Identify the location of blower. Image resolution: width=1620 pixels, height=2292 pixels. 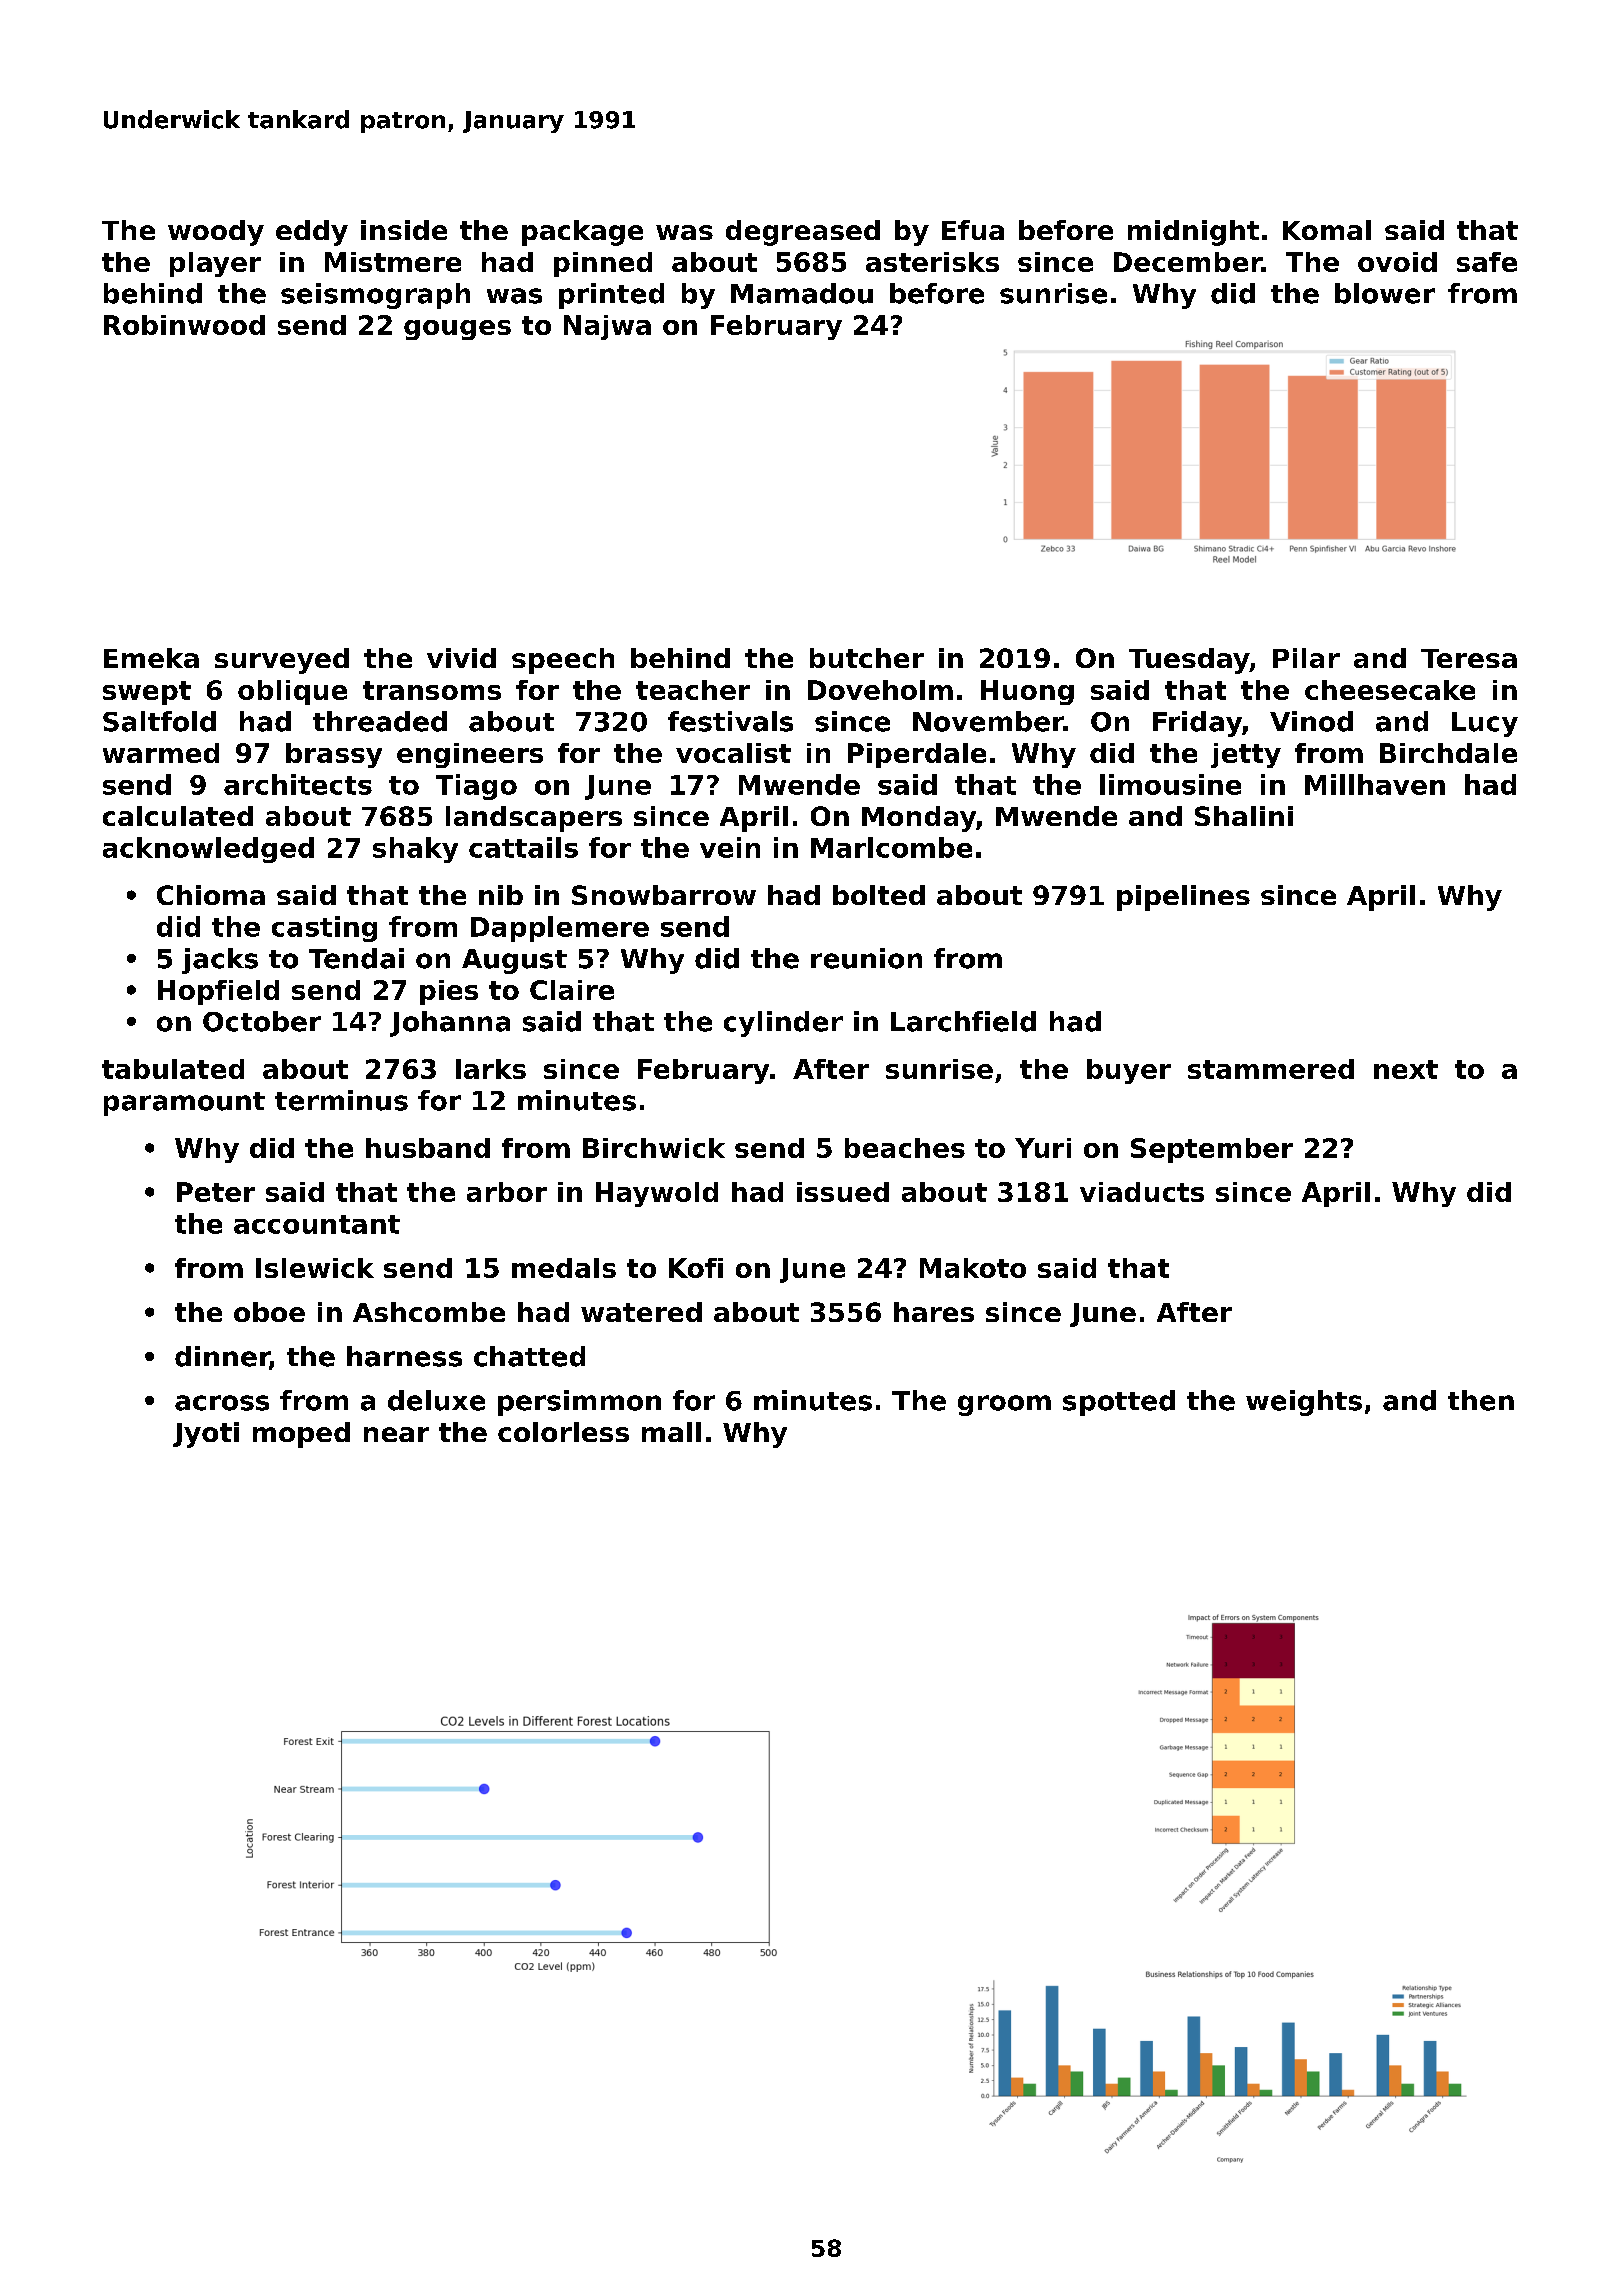
(1385, 293).
